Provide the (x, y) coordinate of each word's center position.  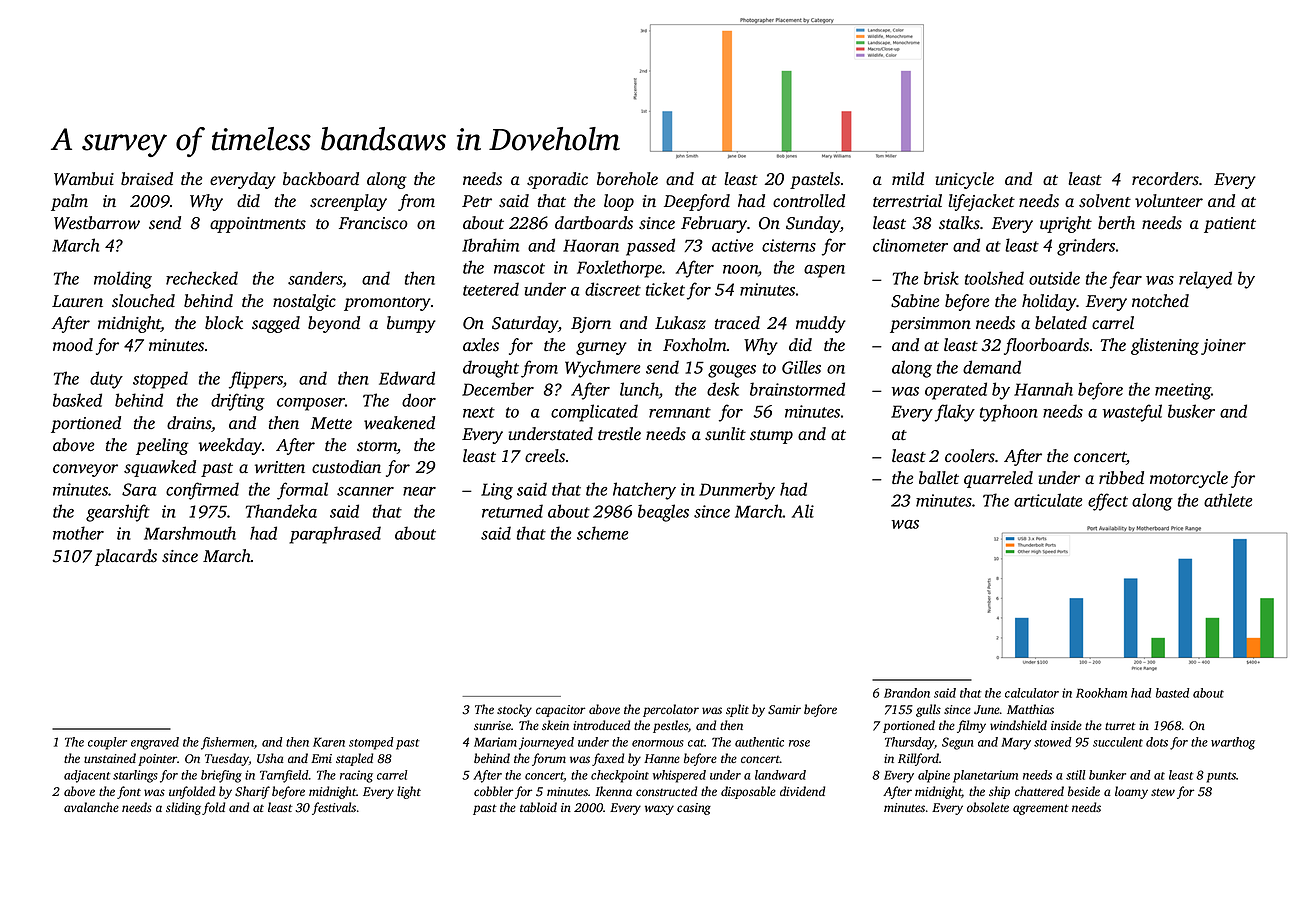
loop (619, 202)
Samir (784, 710)
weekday (230, 446)
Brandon (907, 693)
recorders (1165, 179)
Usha (270, 758)
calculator (1032, 693)
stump (771, 437)
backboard (321, 179)
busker (1191, 411)
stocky (514, 710)
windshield (1018, 725)
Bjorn (591, 325)
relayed (1205, 280)
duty (106, 380)
